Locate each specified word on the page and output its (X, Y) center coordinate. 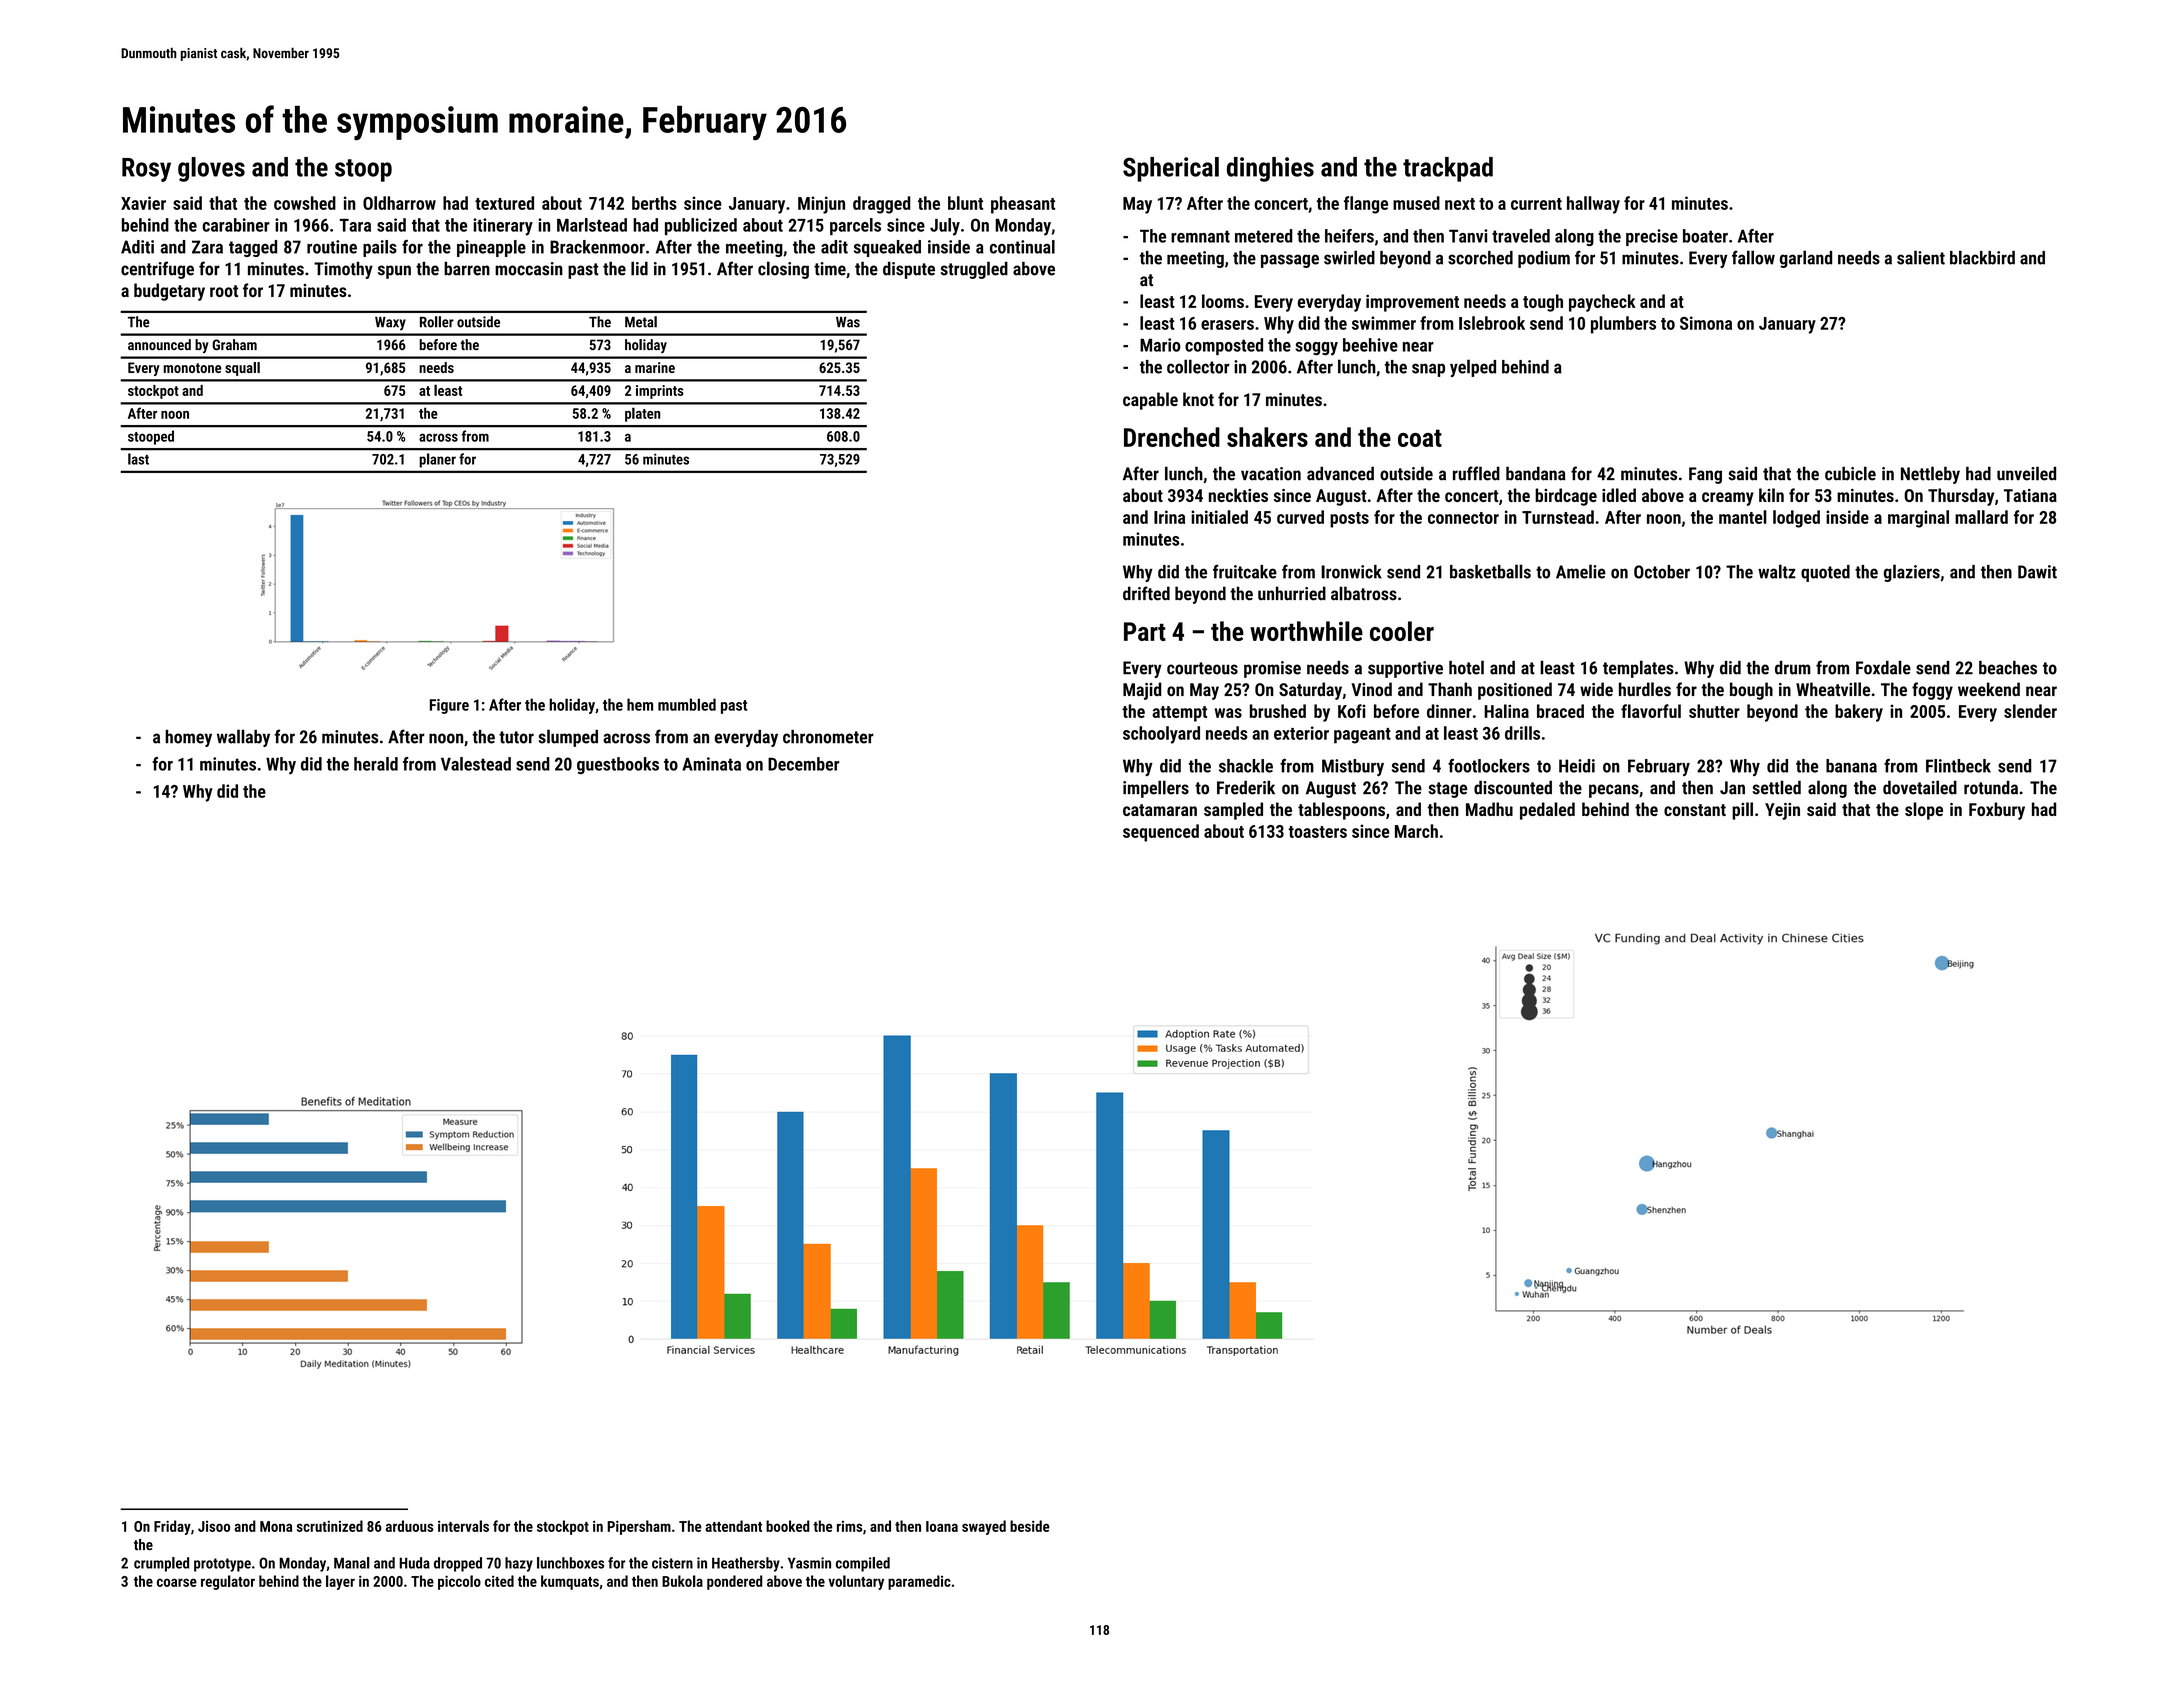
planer (437, 460)
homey (188, 738)
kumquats (570, 1582)
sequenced (1161, 833)
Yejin (1782, 811)
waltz (1777, 571)
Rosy (146, 170)
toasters (1317, 832)
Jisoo (214, 1526)
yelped (1473, 368)
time (830, 269)
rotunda (1991, 788)
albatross (1364, 593)
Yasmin (809, 1563)
